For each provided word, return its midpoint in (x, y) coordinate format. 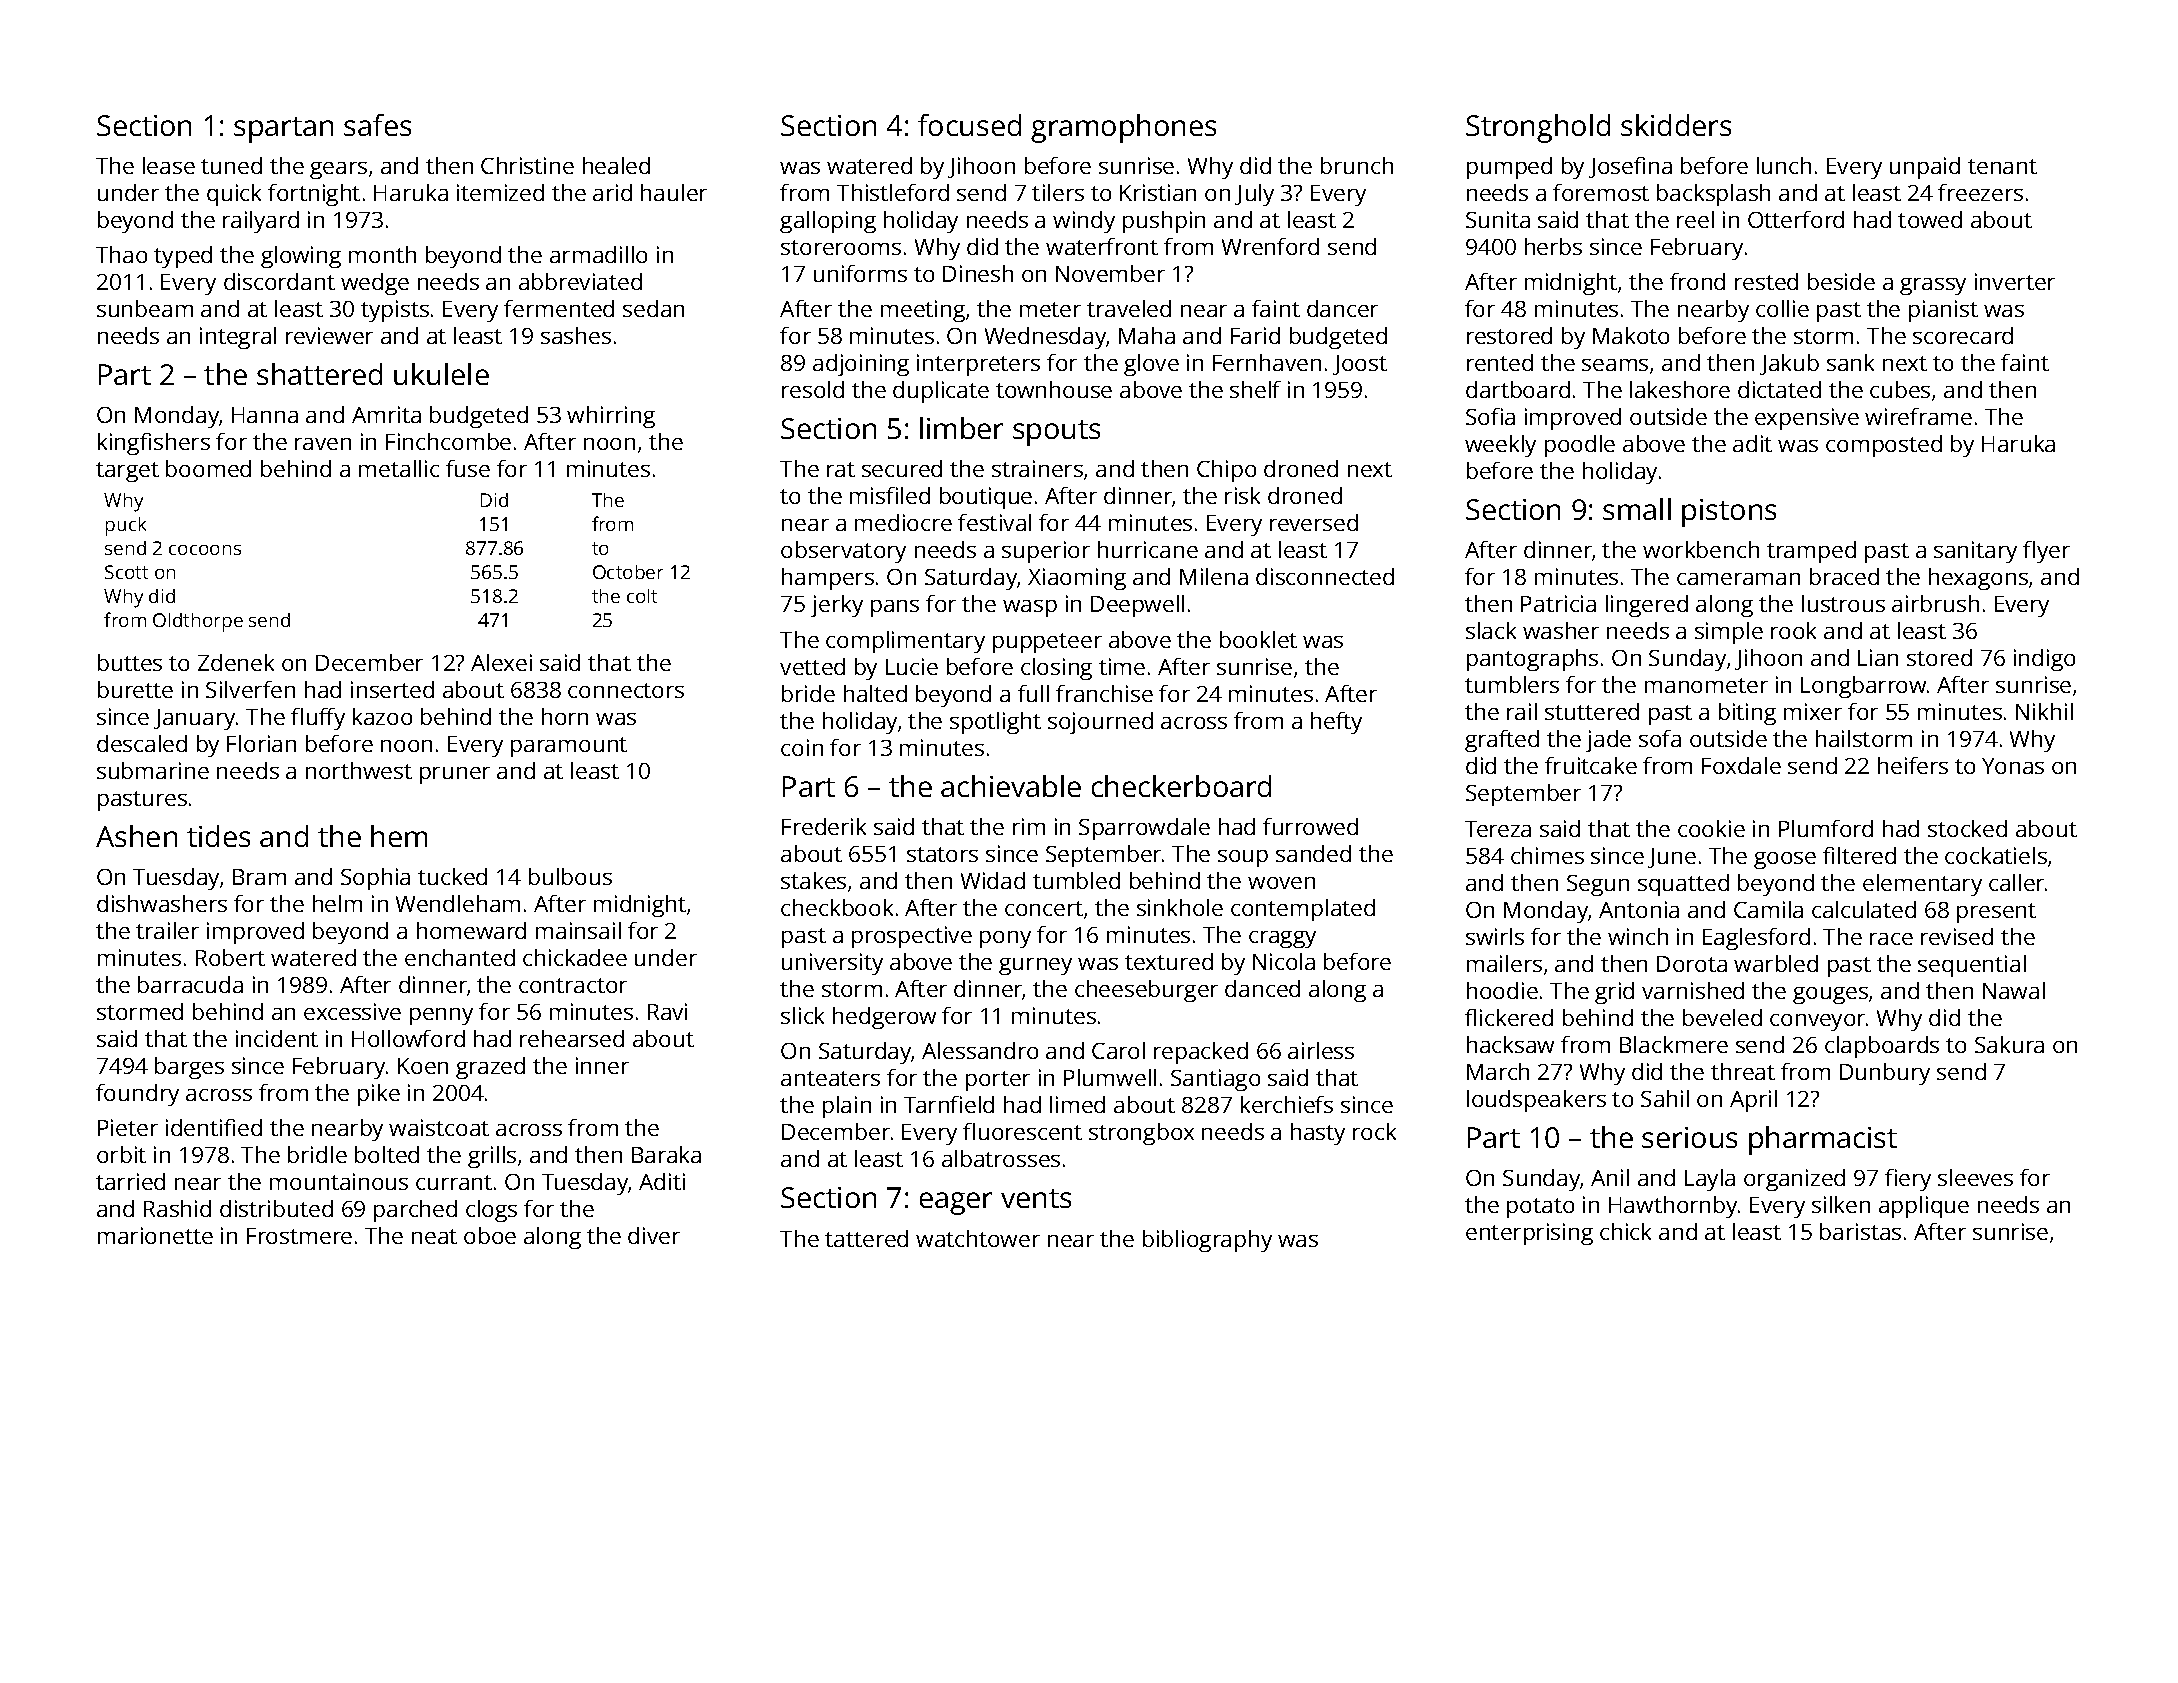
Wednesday (1046, 338)
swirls (1495, 936)
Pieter (128, 1127)
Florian (261, 743)
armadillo (598, 254)
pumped (1509, 168)
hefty (1336, 723)
